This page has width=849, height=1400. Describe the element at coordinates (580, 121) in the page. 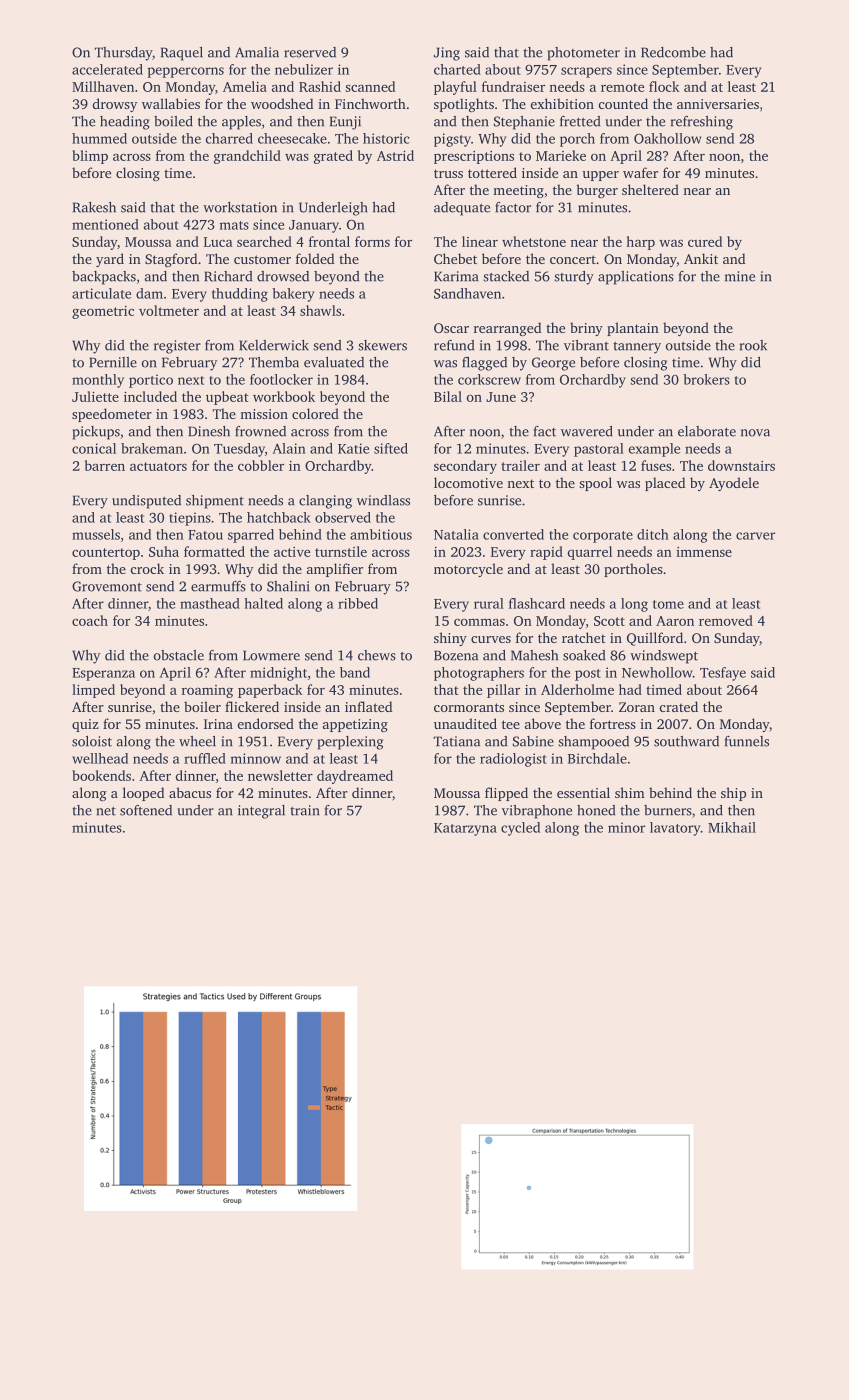

I see `fretted` at that location.
